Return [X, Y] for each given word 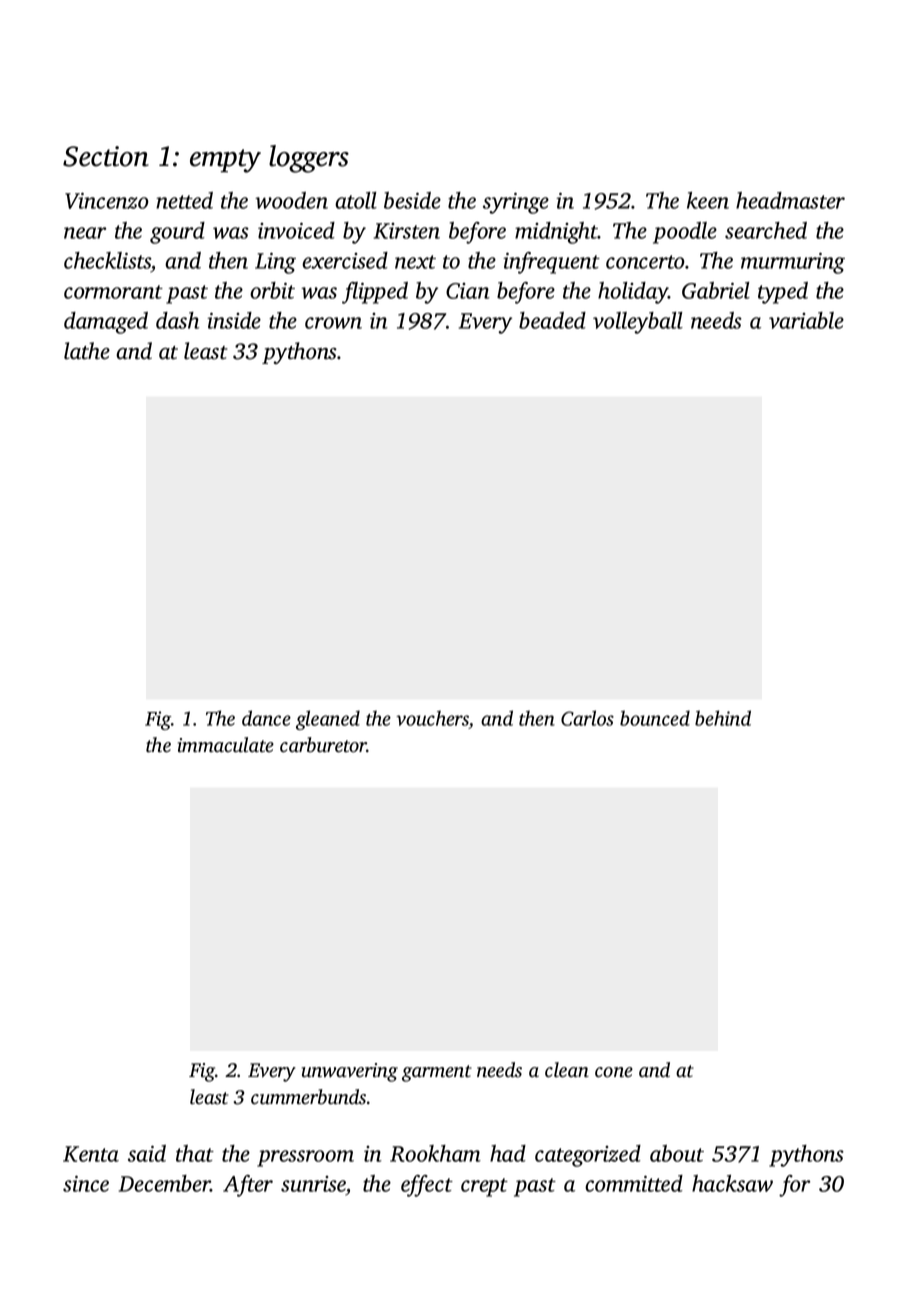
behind [723, 718]
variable [806, 320]
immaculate [226, 745]
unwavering [350, 1072]
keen [708, 200]
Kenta [91, 1154]
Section [106, 156]
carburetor [323, 745]
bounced [655, 718]
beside [412, 200]
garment [437, 1073]
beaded [552, 320]
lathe [87, 351]
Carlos [587, 718]
